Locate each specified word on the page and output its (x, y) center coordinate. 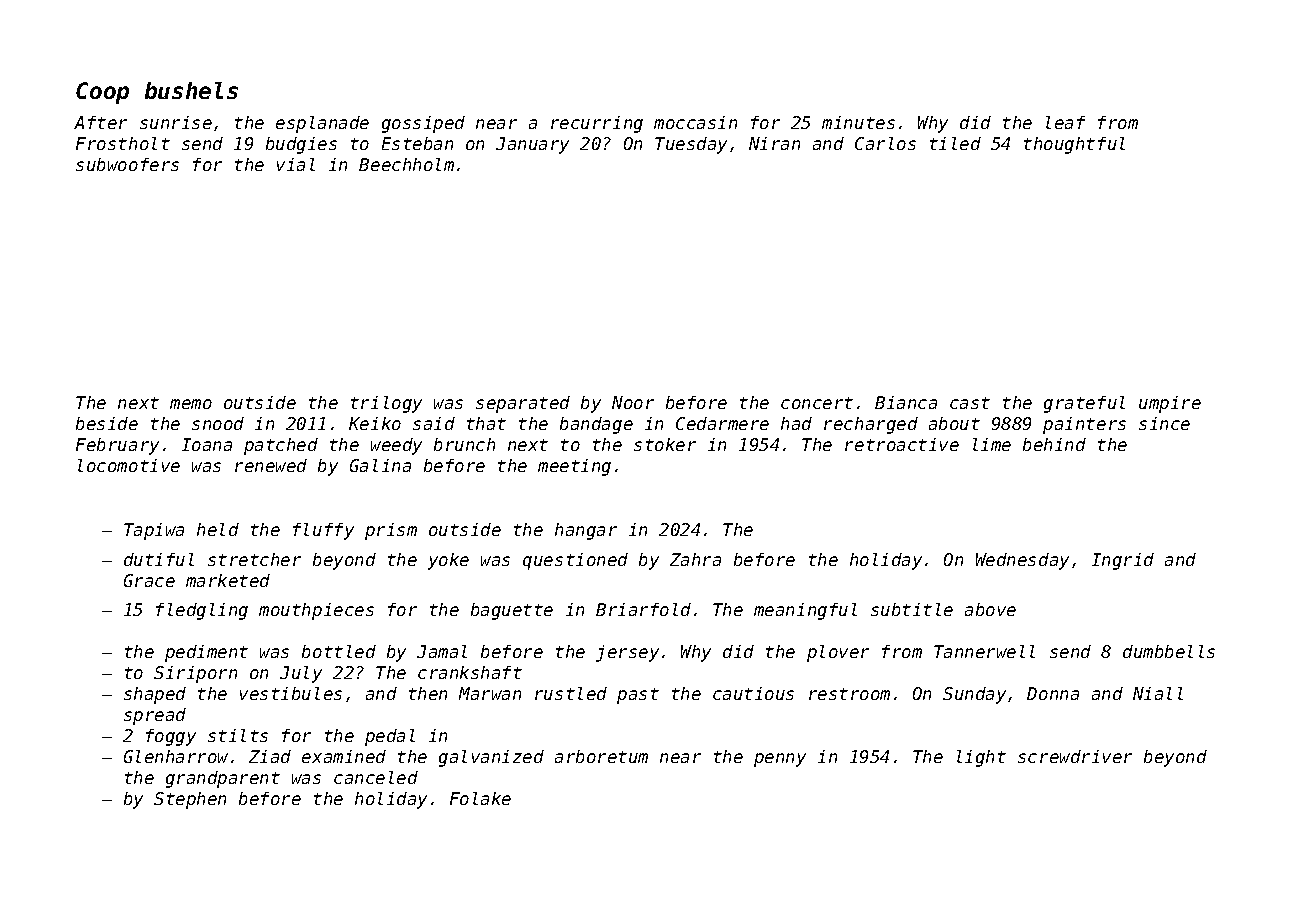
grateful (1084, 404)
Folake (480, 798)
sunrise (176, 122)
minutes (858, 122)
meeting (574, 467)
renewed (271, 465)
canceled (376, 777)
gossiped (423, 124)
